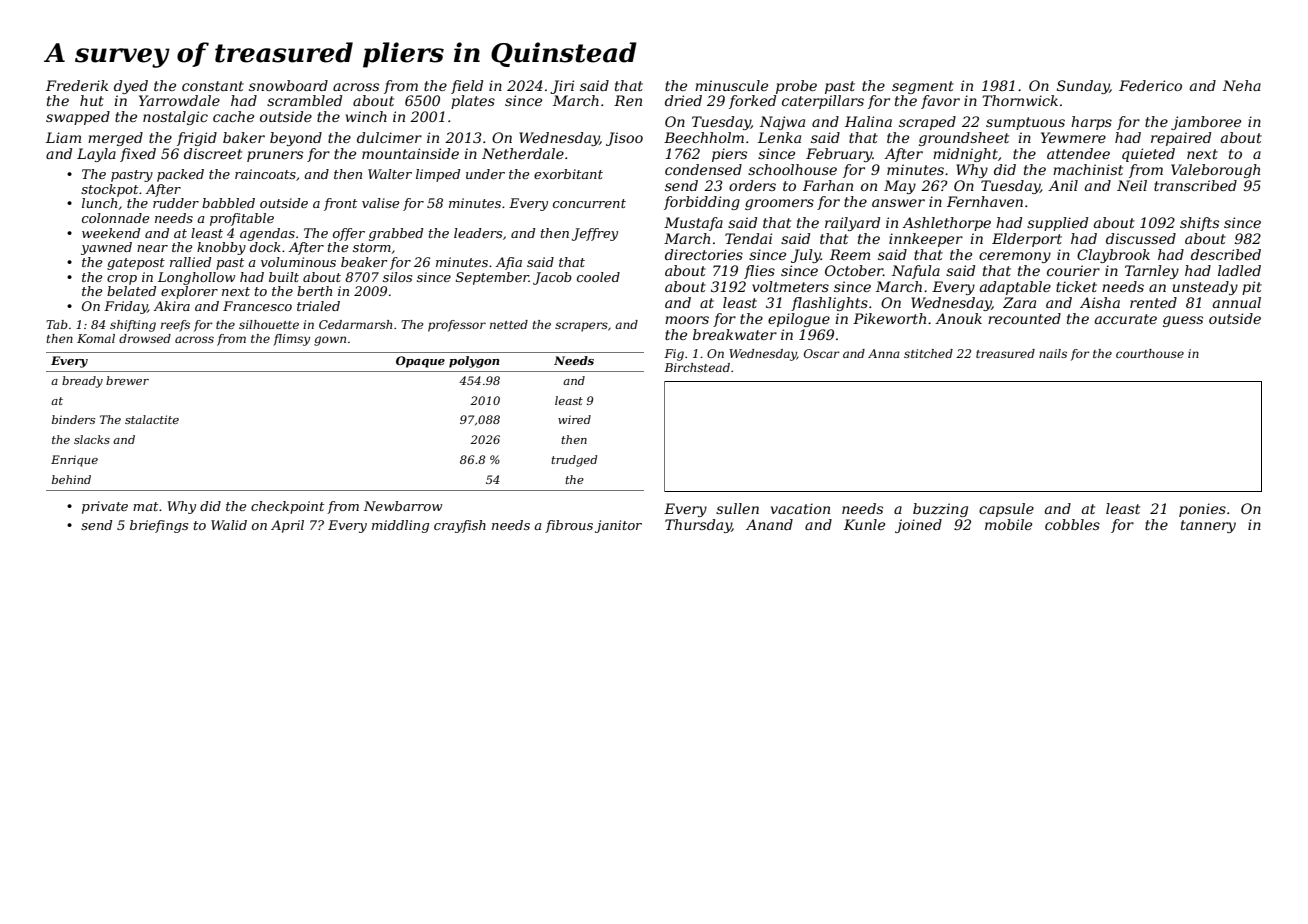 Image resolution: width=1308 pixels, height=924 pixels. What do you see at coordinates (136, 264) in the page?
I see `gatepost` at bounding box center [136, 264].
